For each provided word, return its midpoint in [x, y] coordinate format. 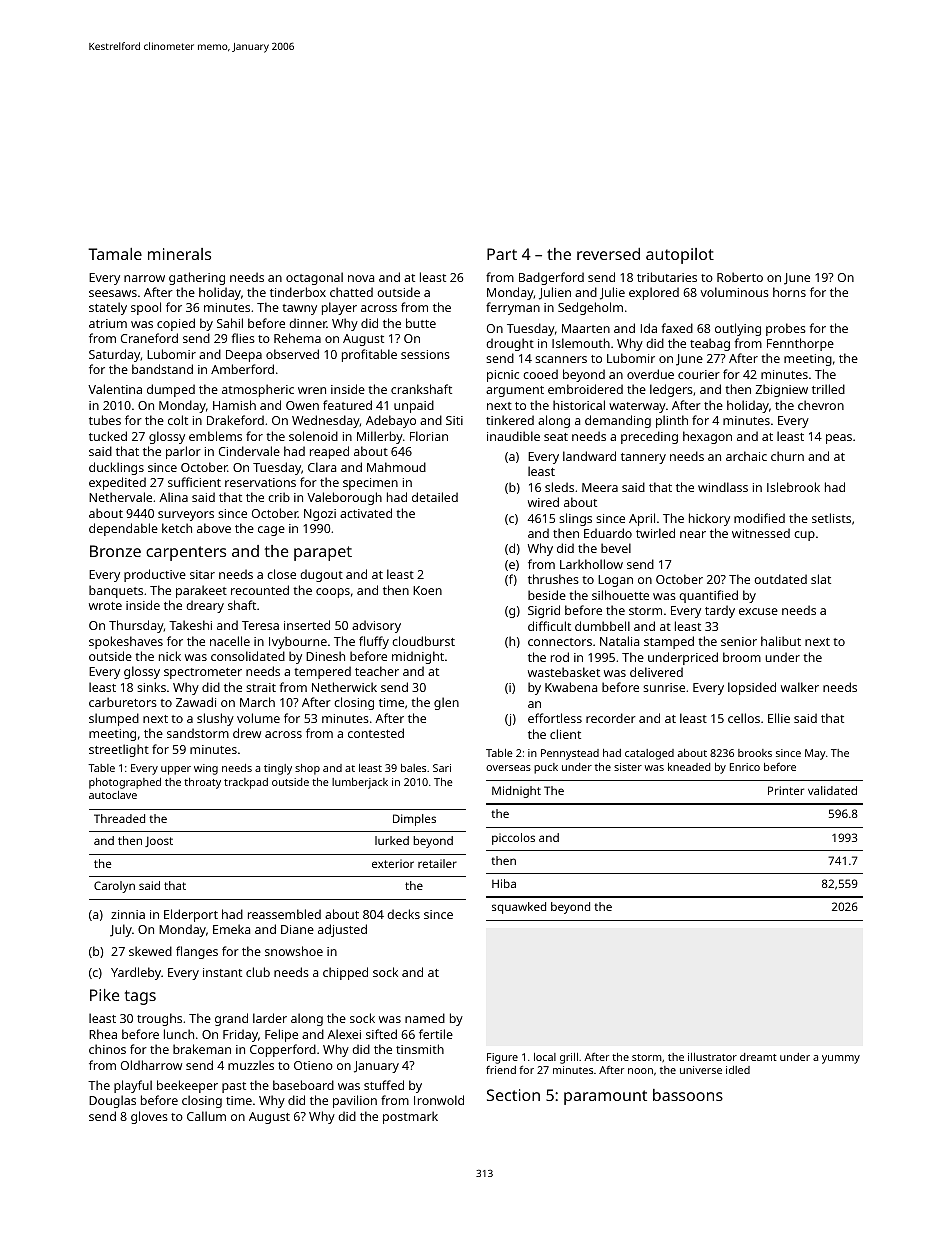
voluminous [734, 292]
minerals [179, 254]
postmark [410, 1117]
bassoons [688, 1095]
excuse [758, 611]
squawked [519, 908]
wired [543, 502]
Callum [206, 1116]
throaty [202, 783]
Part [502, 254]
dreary [205, 606]
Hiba [504, 883]
